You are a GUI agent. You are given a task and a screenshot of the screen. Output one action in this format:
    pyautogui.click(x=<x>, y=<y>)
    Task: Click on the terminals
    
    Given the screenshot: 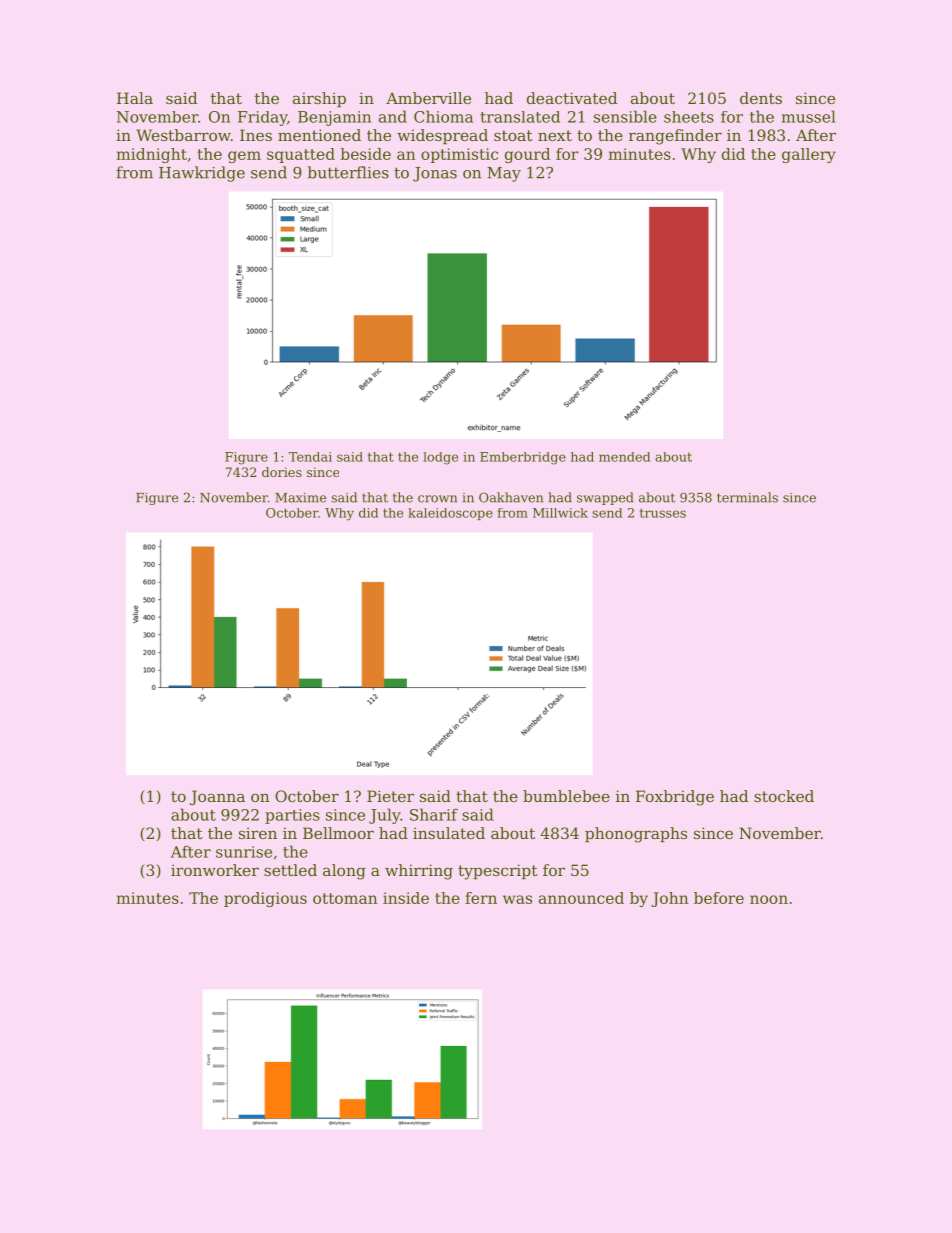 What is the action you would take?
    pyautogui.click(x=747, y=497)
